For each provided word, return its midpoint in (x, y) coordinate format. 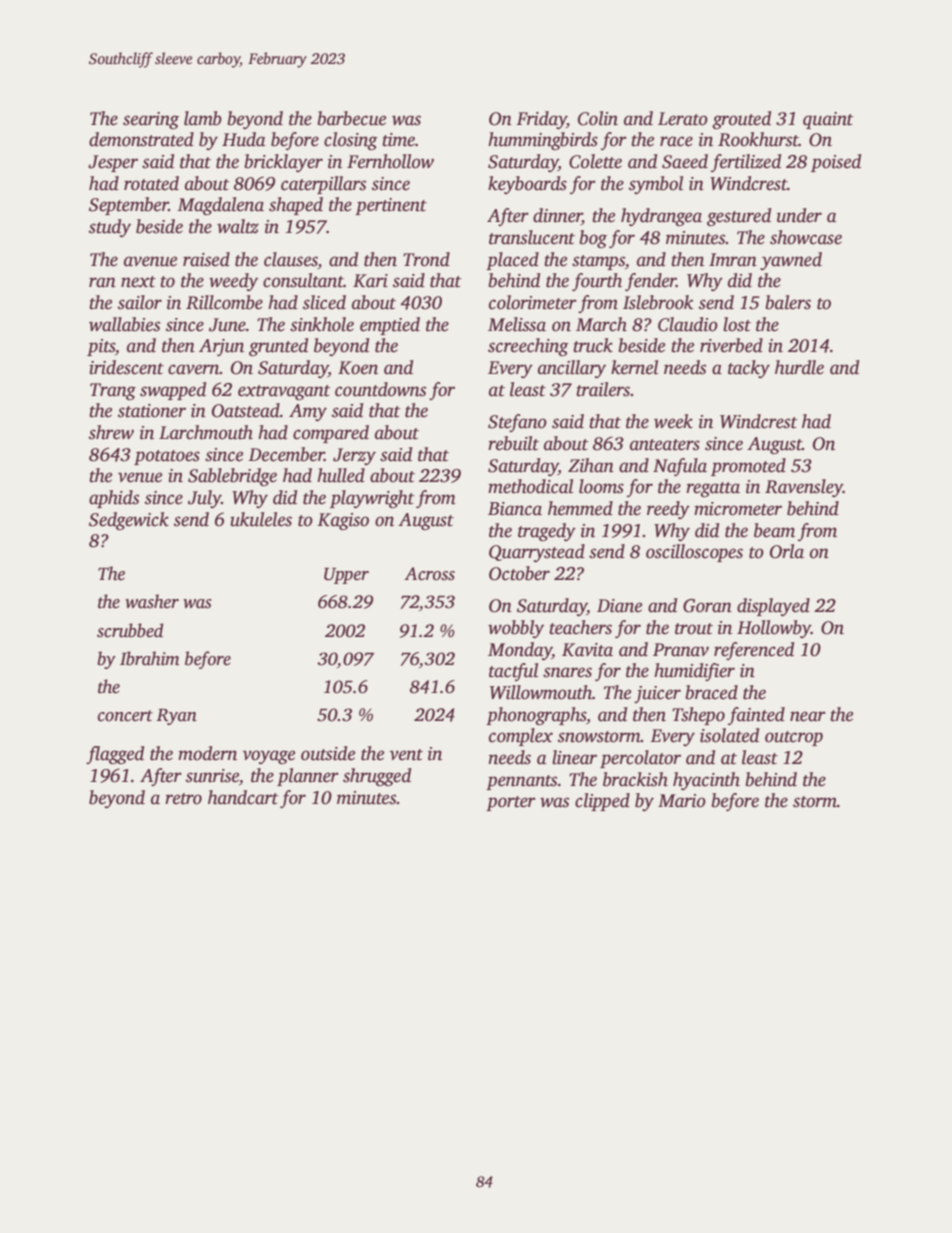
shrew (111, 432)
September (129, 206)
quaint (828, 120)
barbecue (352, 118)
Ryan (176, 717)
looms (601, 486)
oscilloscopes (694, 553)
